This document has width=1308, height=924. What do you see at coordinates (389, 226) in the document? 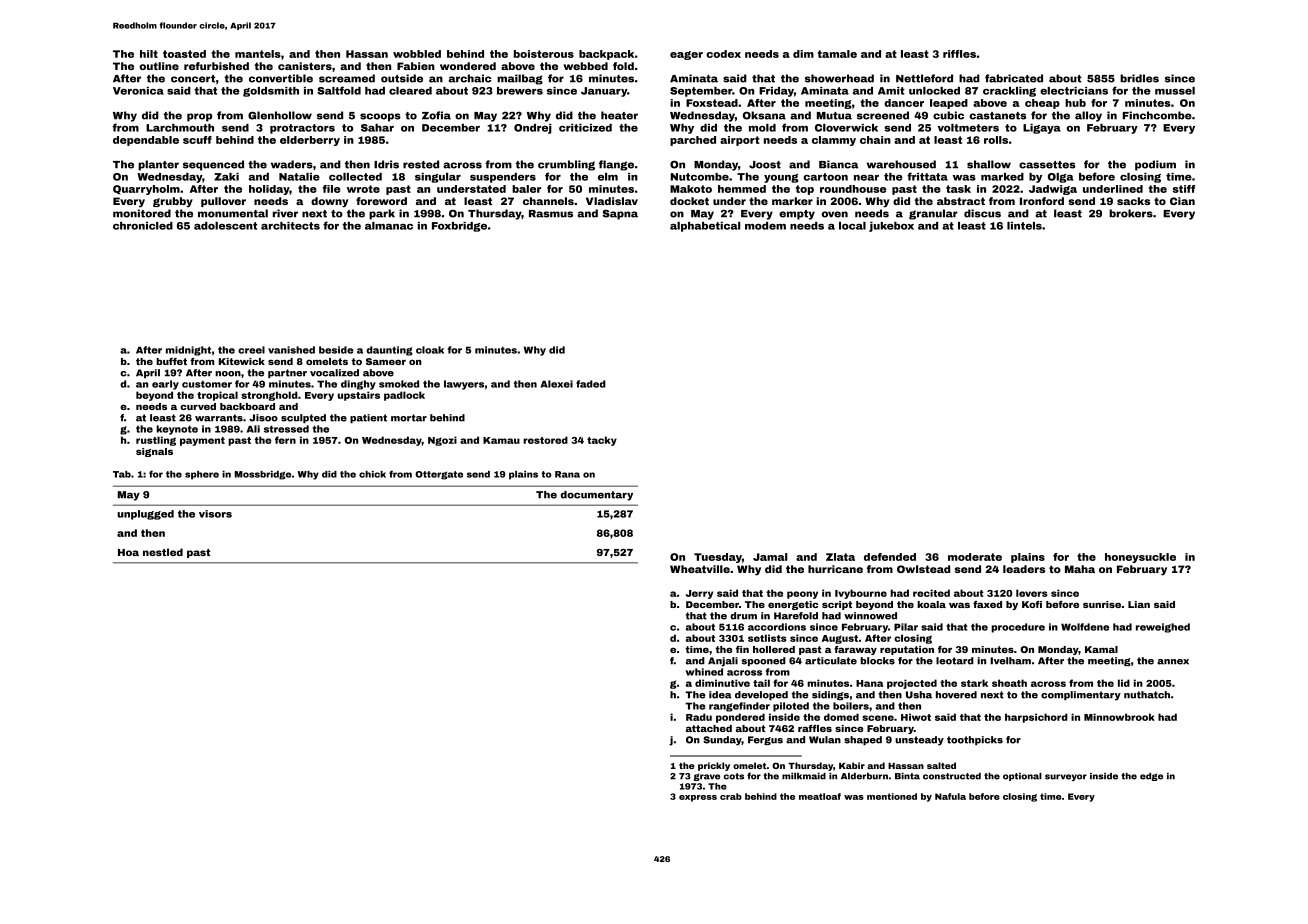
I see `almanac` at bounding box center [389, 226].
